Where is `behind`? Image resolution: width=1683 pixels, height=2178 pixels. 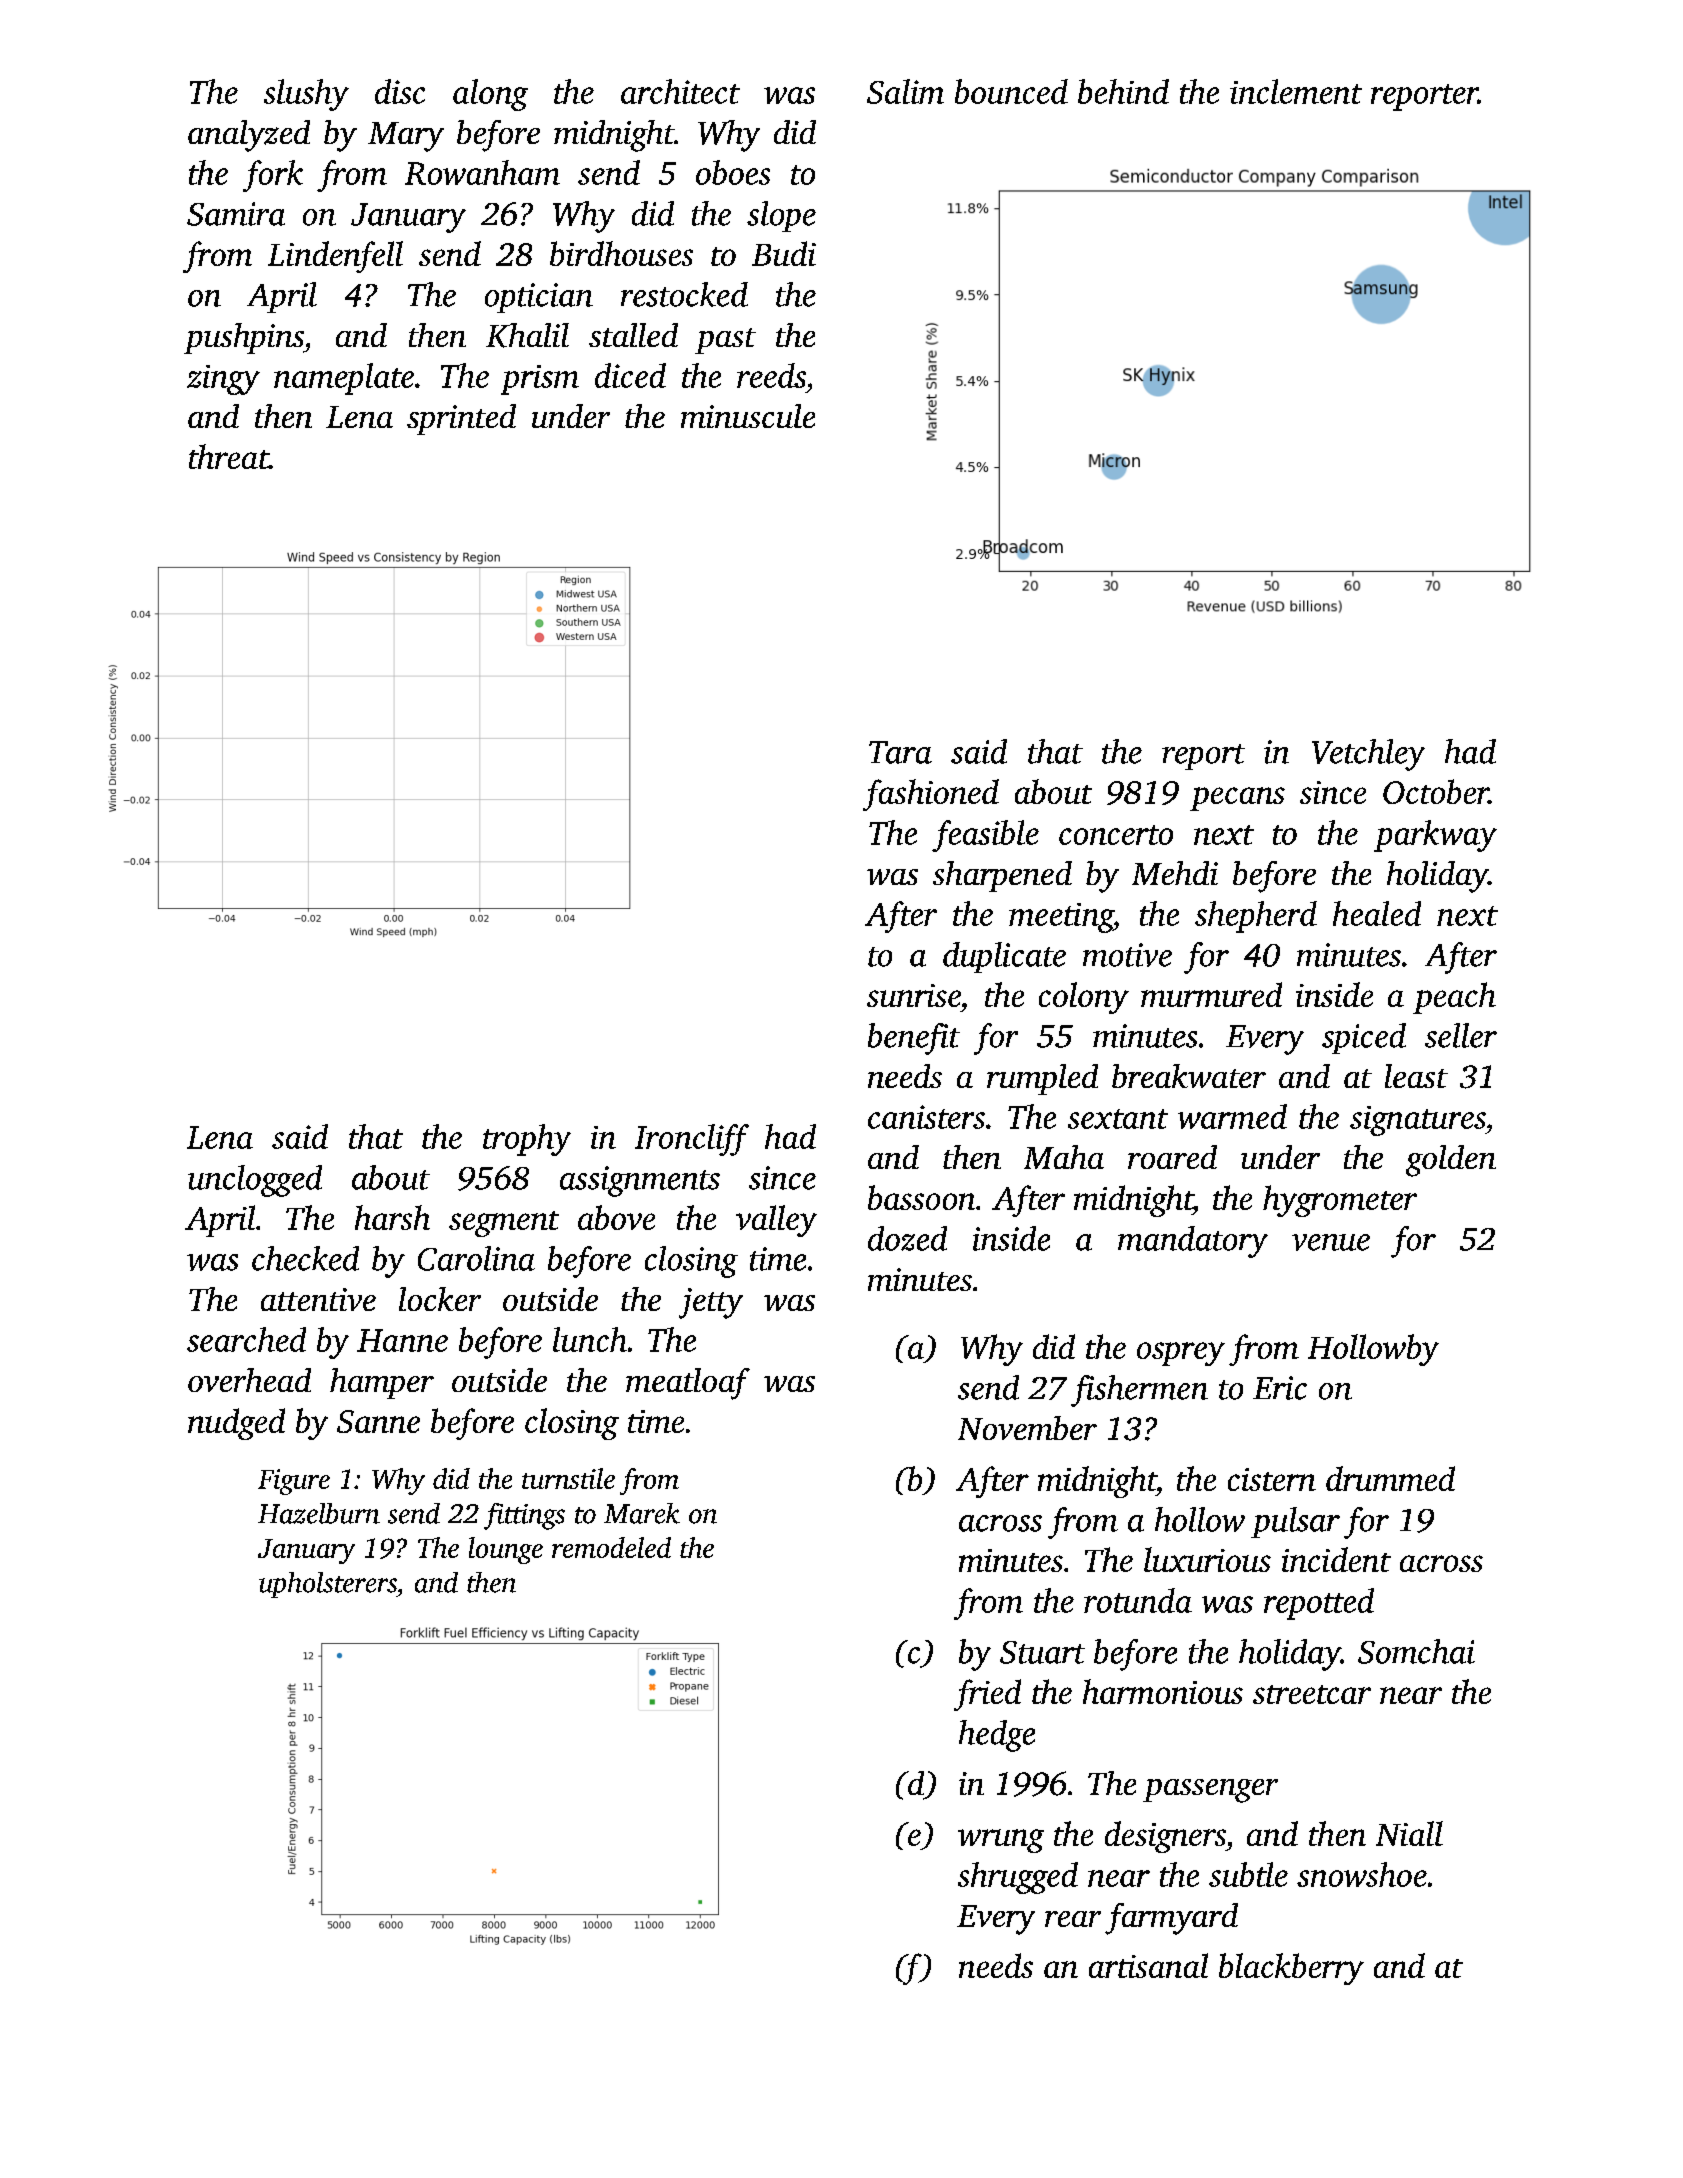
behind is located at coordinates (1123, 91).
